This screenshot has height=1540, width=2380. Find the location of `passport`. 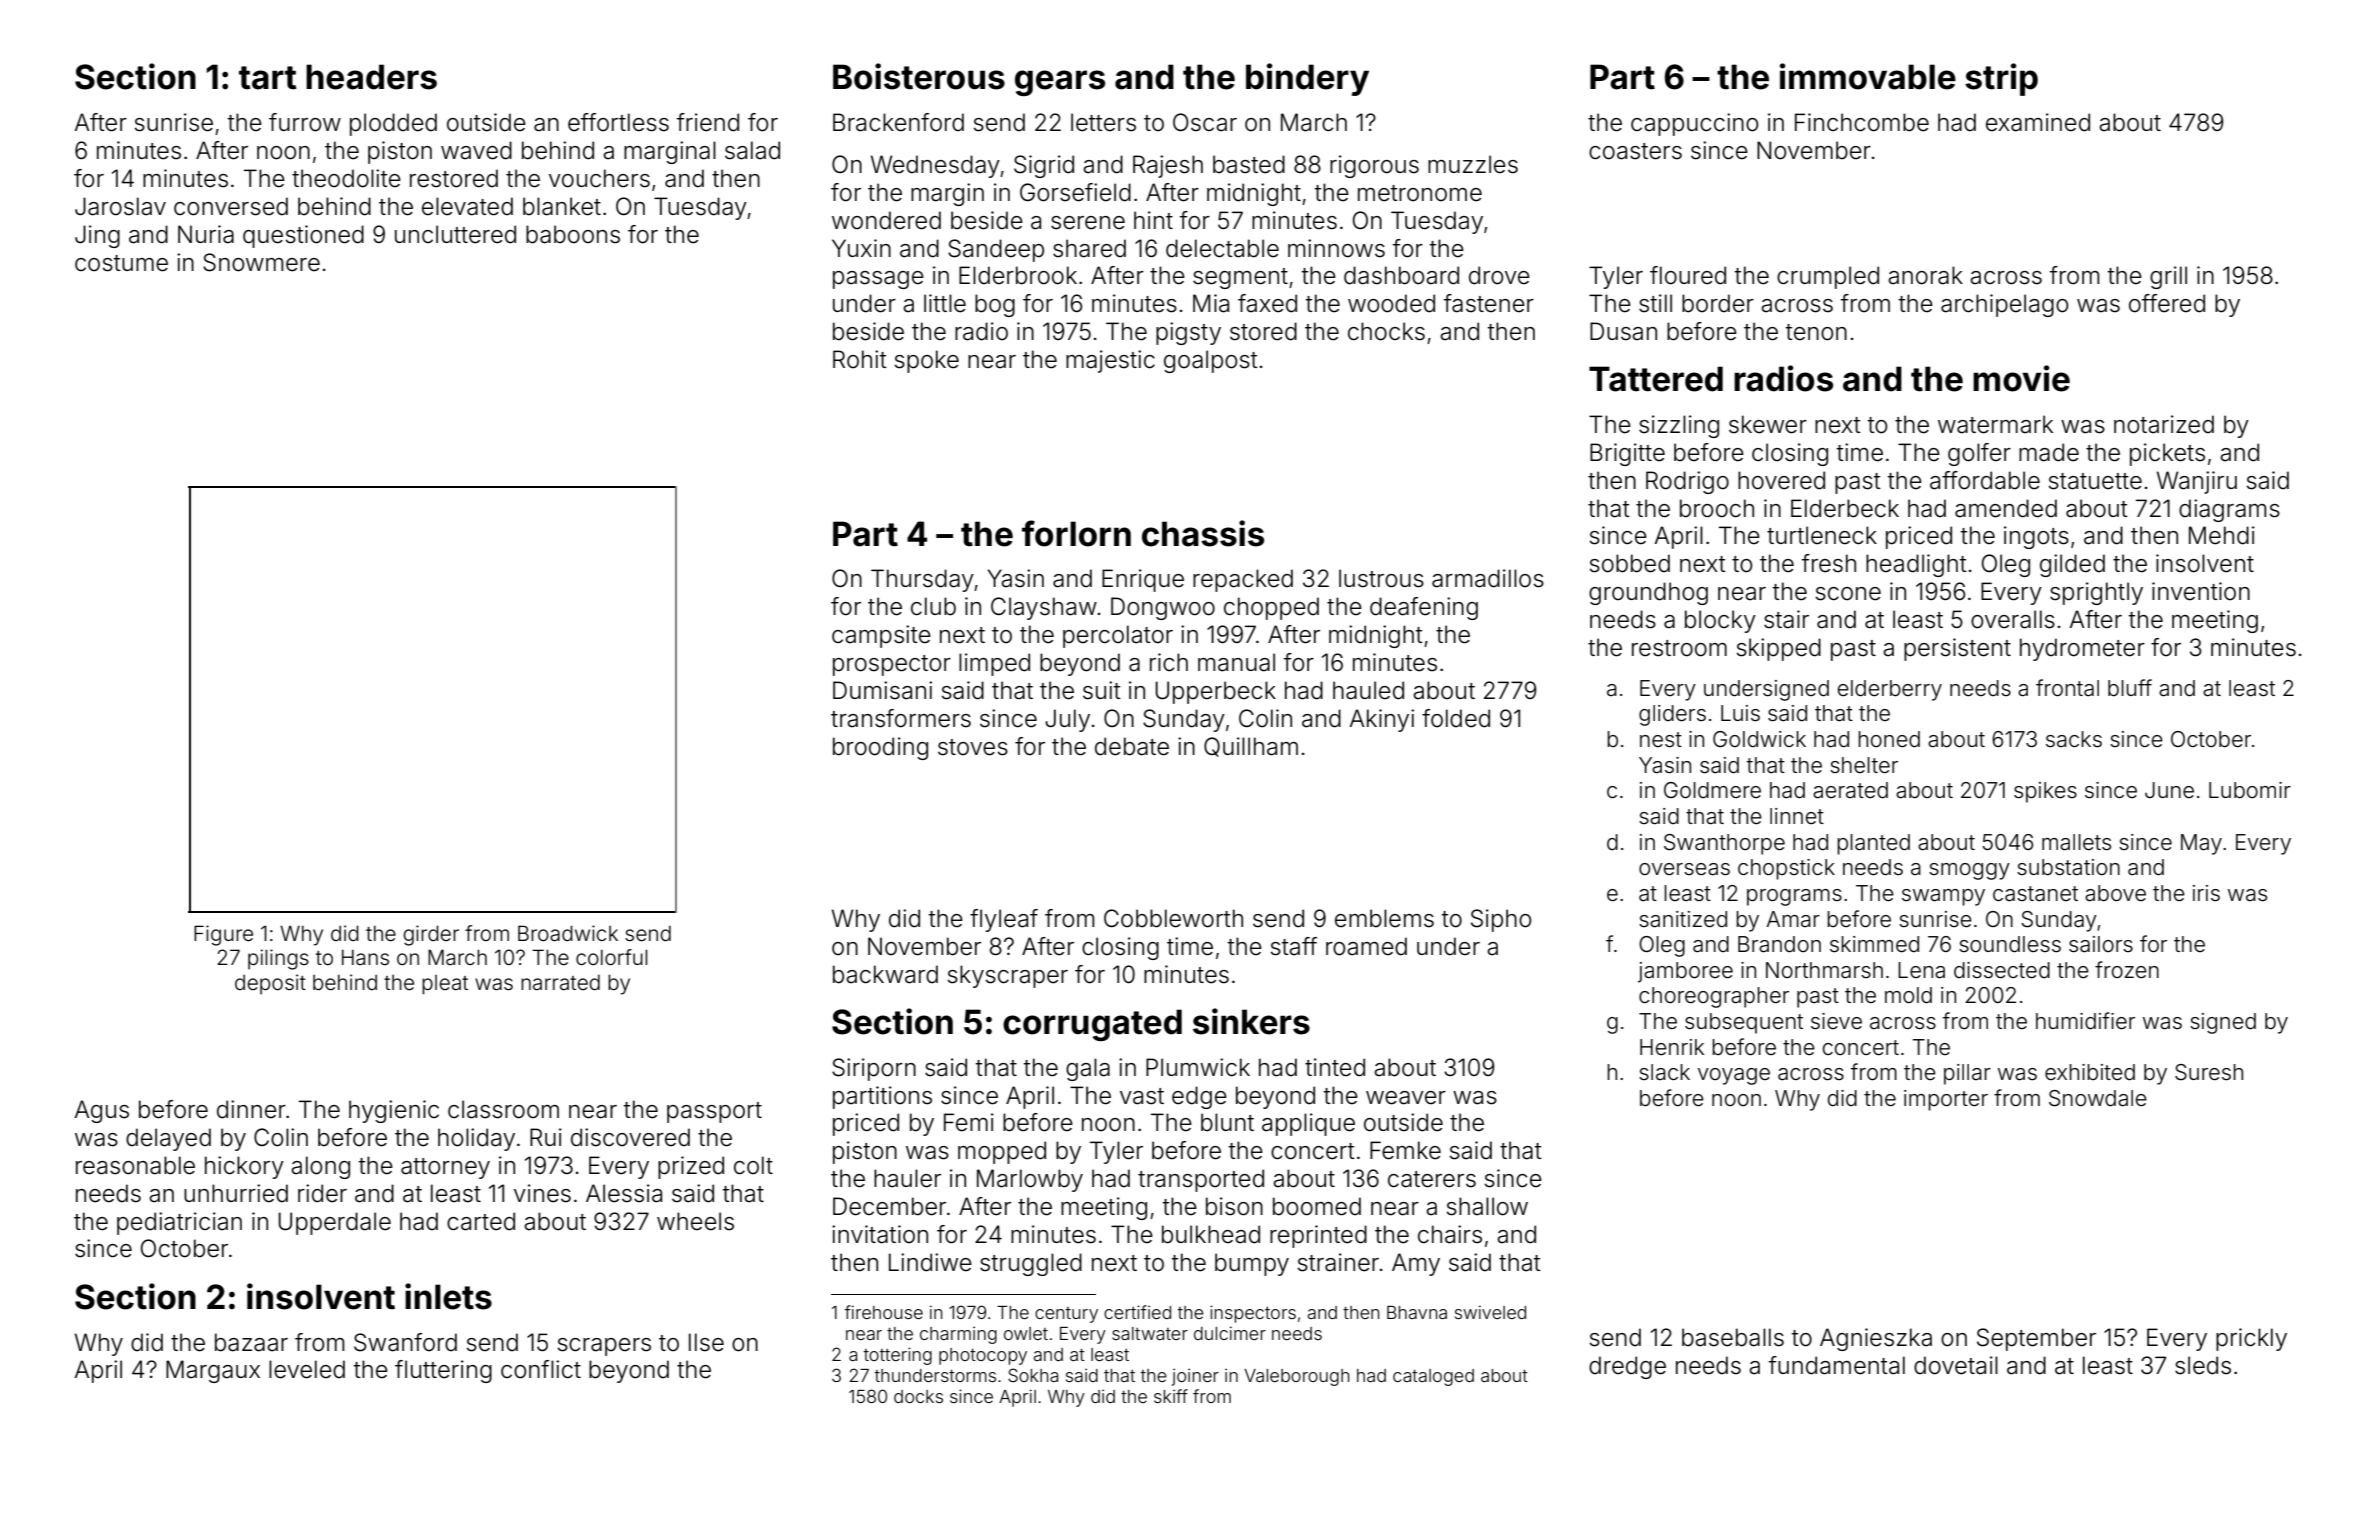

passport is located at coordinates (714, 1112).
